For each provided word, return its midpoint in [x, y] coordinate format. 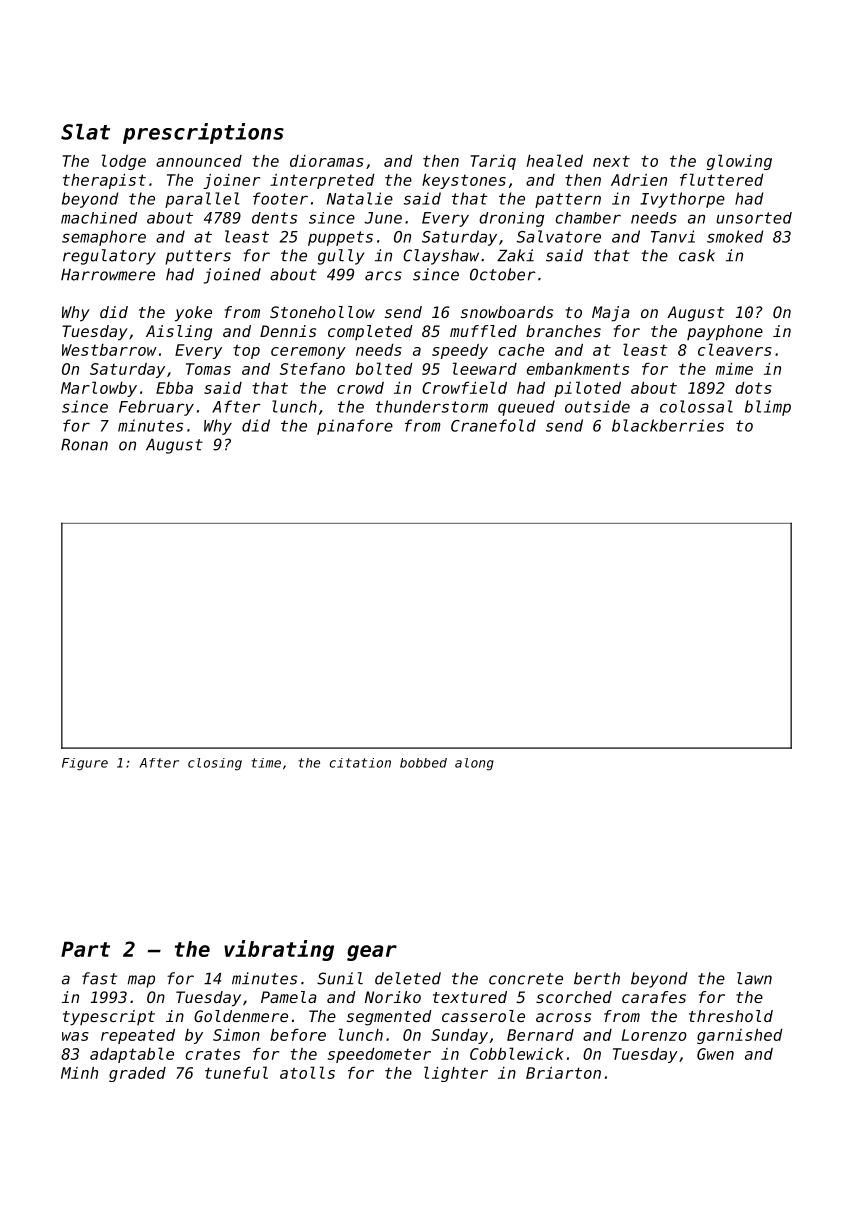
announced [199, 161]
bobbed [423, 763]
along [474, 764]
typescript [109, 1018]
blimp [768, 408]
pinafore [355, 427]
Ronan [84, 445]
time [266, 763]
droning [511, 219]
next [611, 161]
